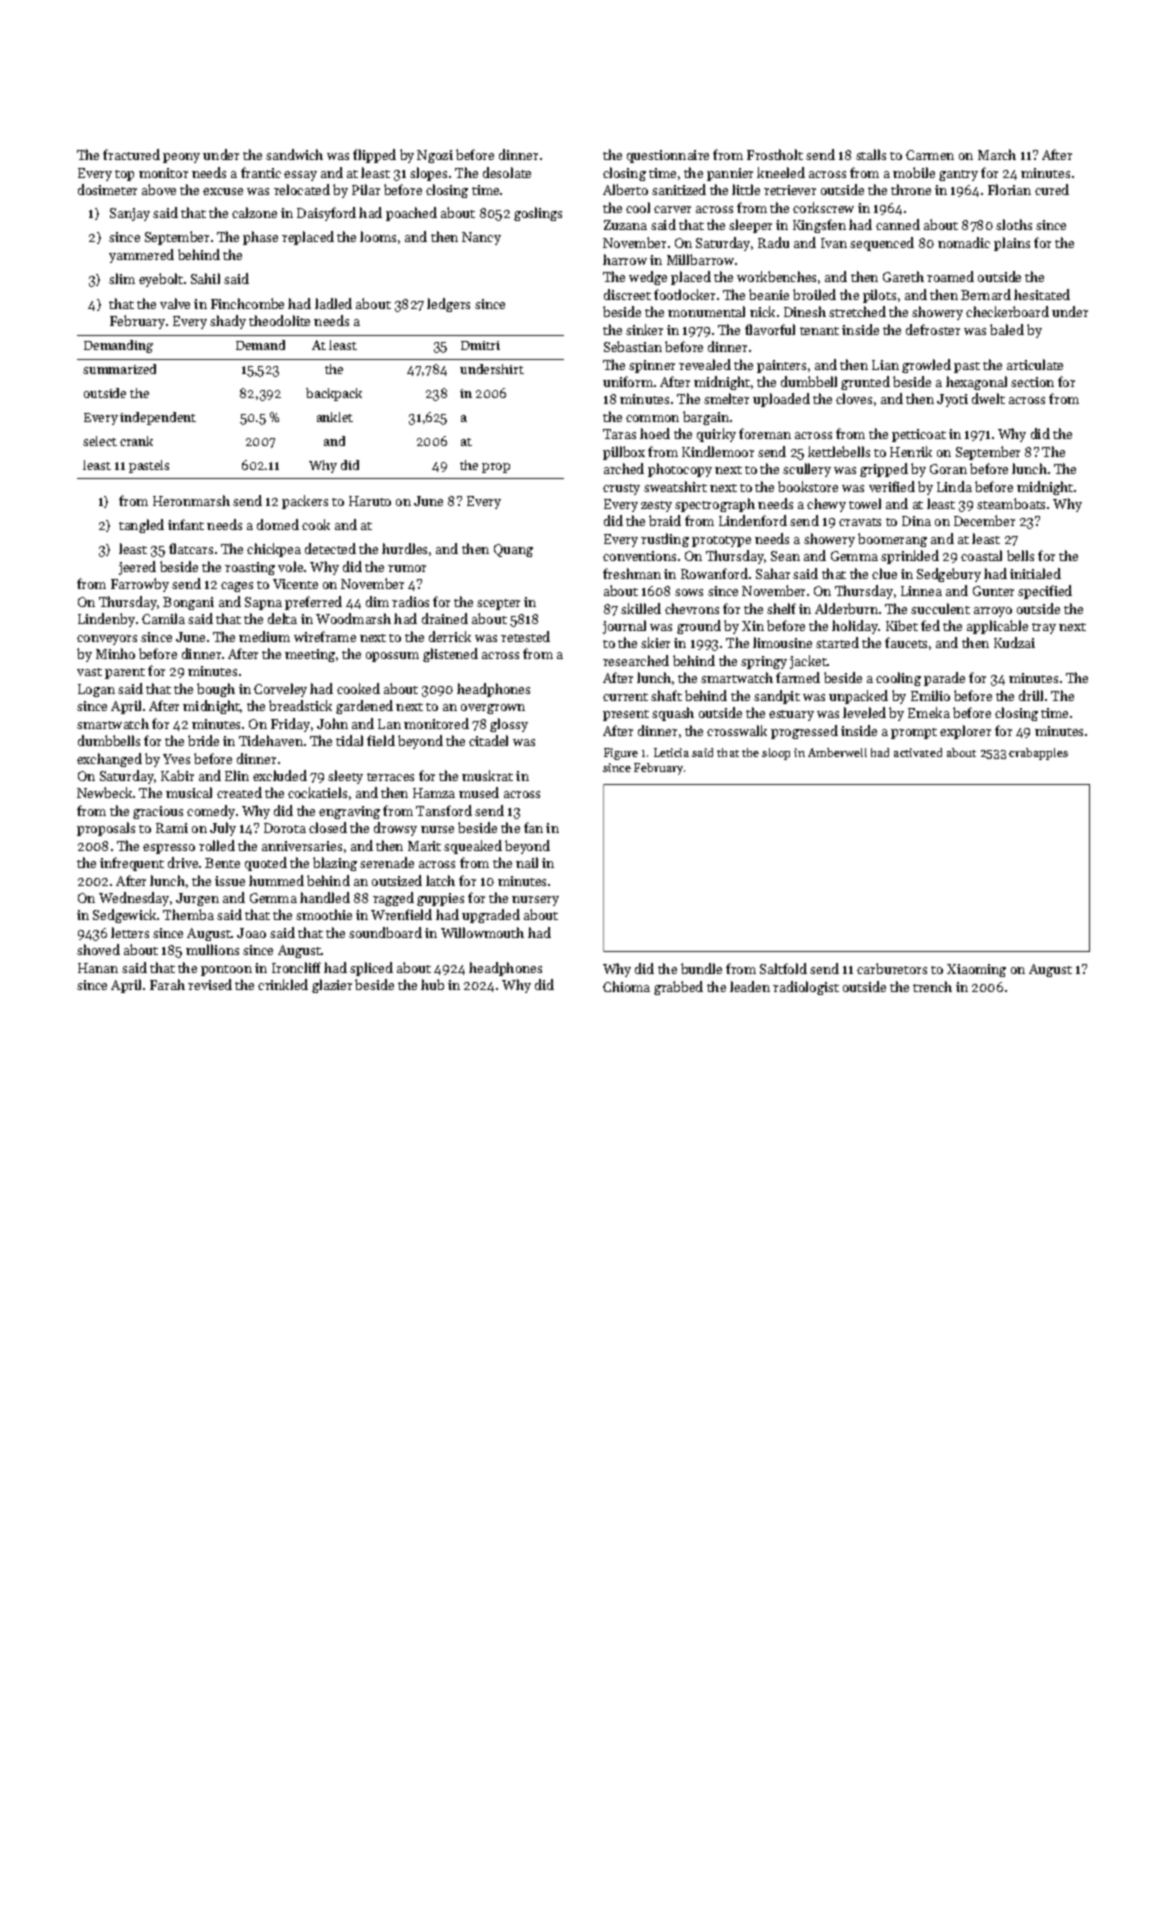  Describe the element at coordinates (435, 156) in the screenshot. I see `Ngozi` at that location.
